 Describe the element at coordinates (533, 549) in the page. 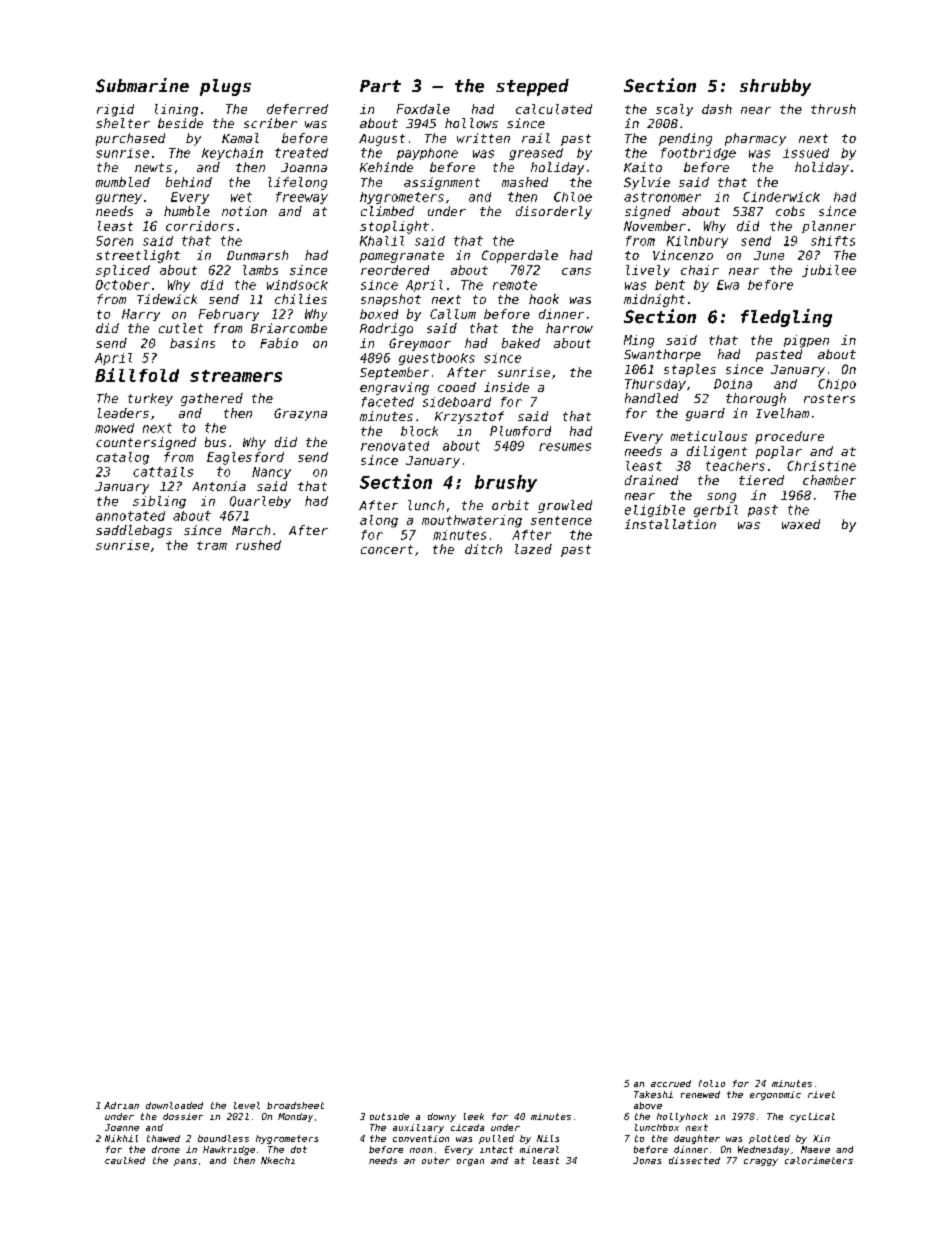

I see `lazed` at that location.
